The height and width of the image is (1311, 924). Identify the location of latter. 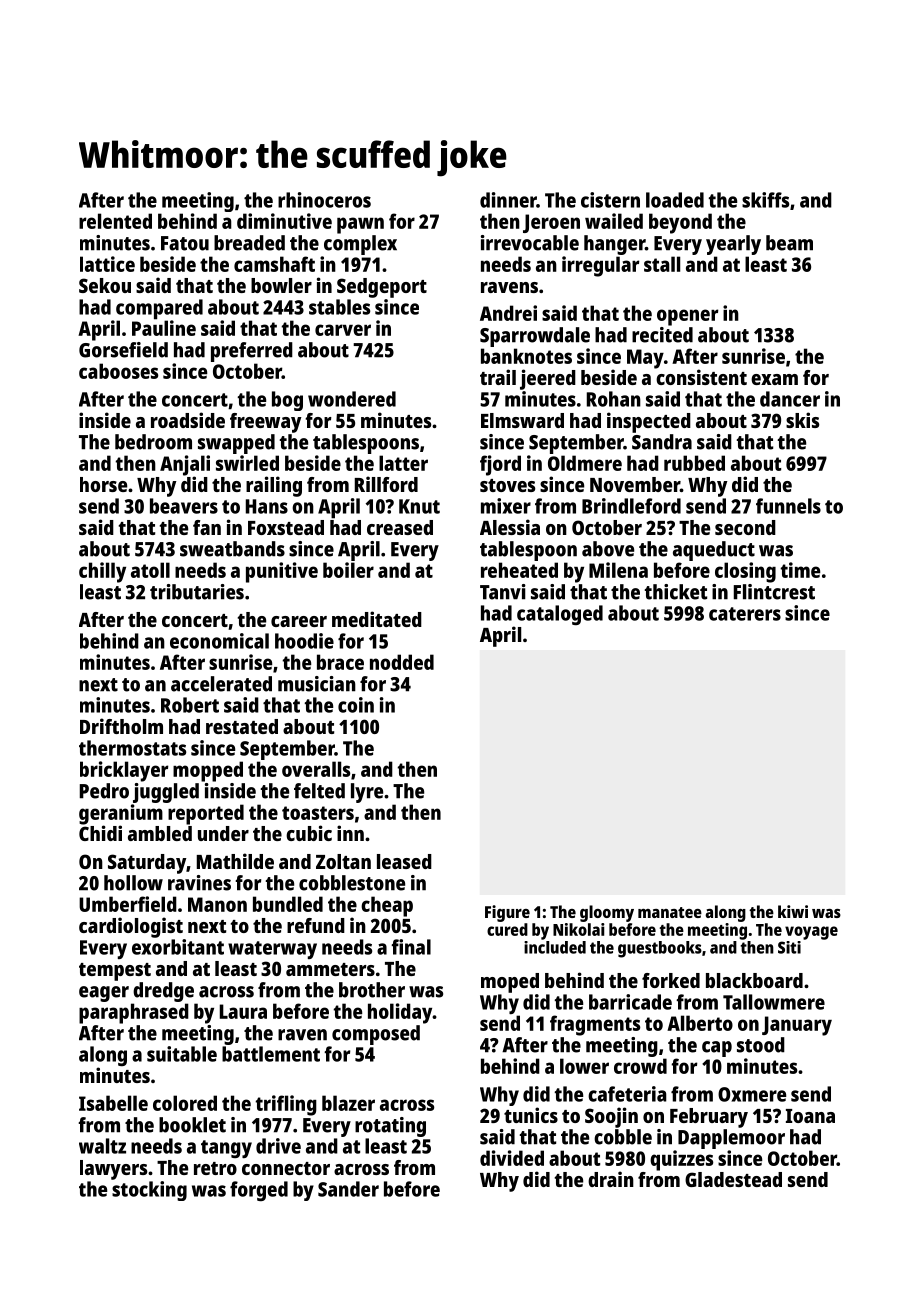
(403, 463).
